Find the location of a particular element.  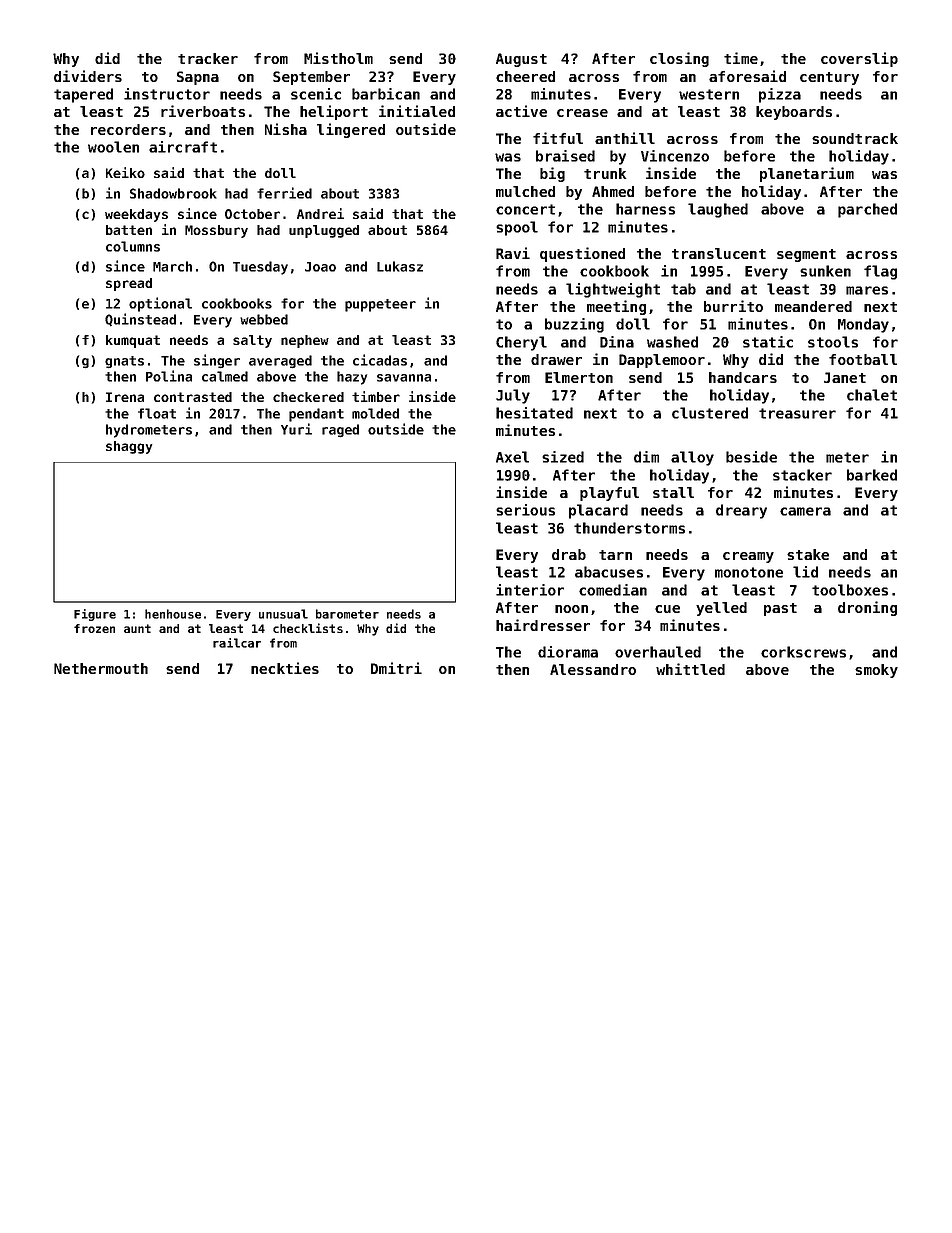

monotone is located at coordinates (749, 572).
